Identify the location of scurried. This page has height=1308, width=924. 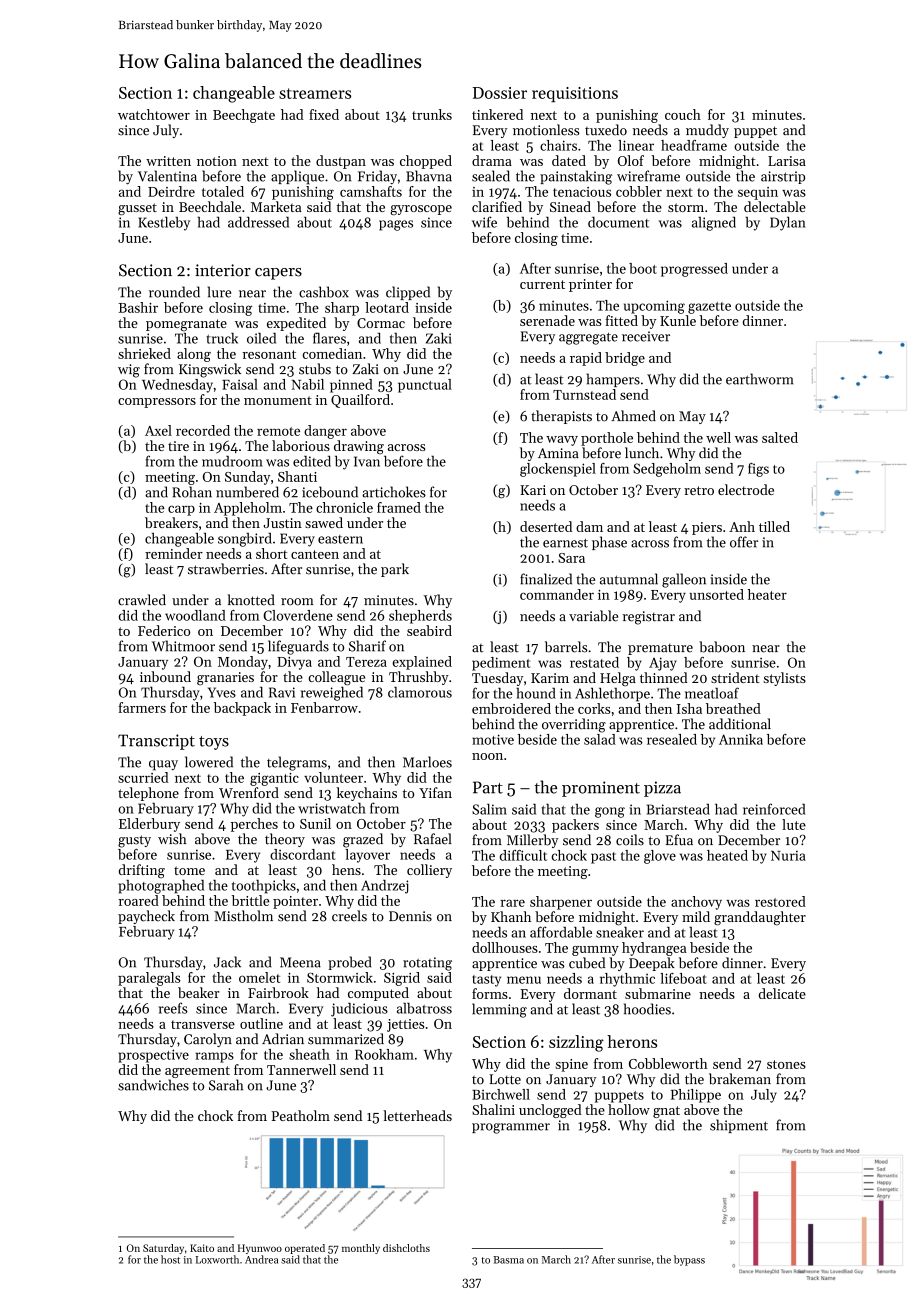
(143, 777).
